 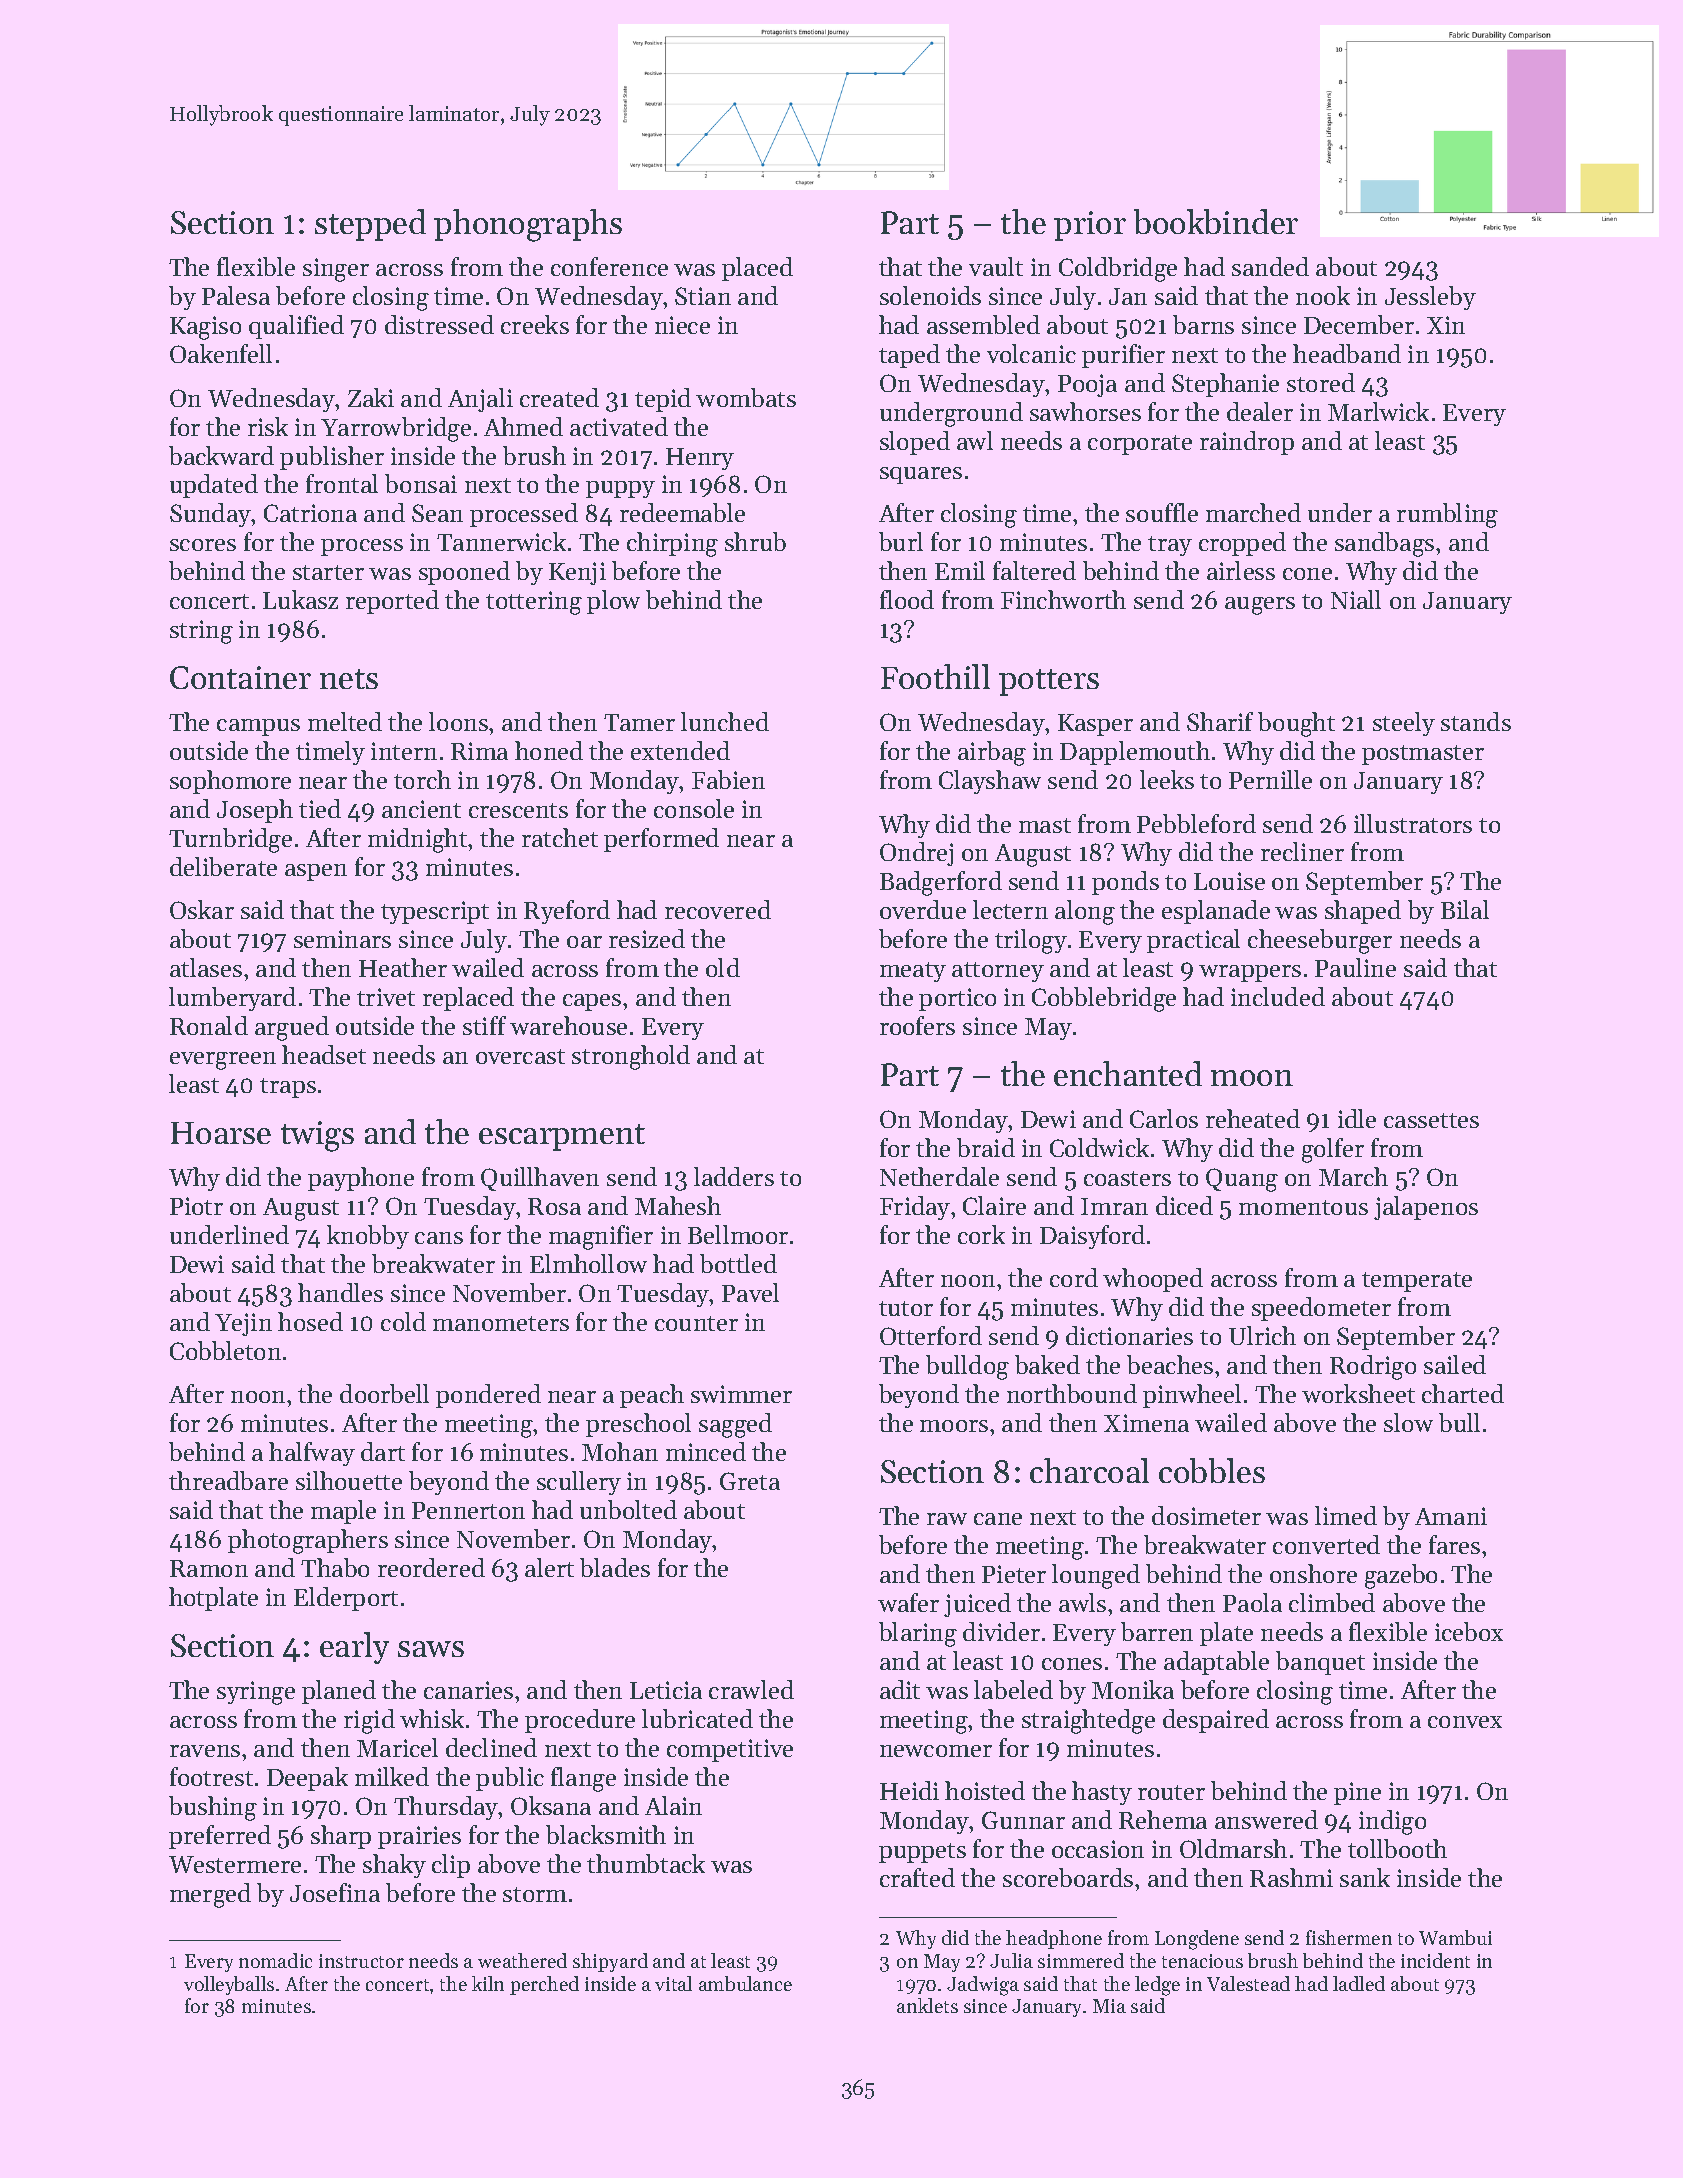 What do you see at coordinates (1068, 1877) in the page?
I see `scoreboards` at bounding box center [1068, 1877].
